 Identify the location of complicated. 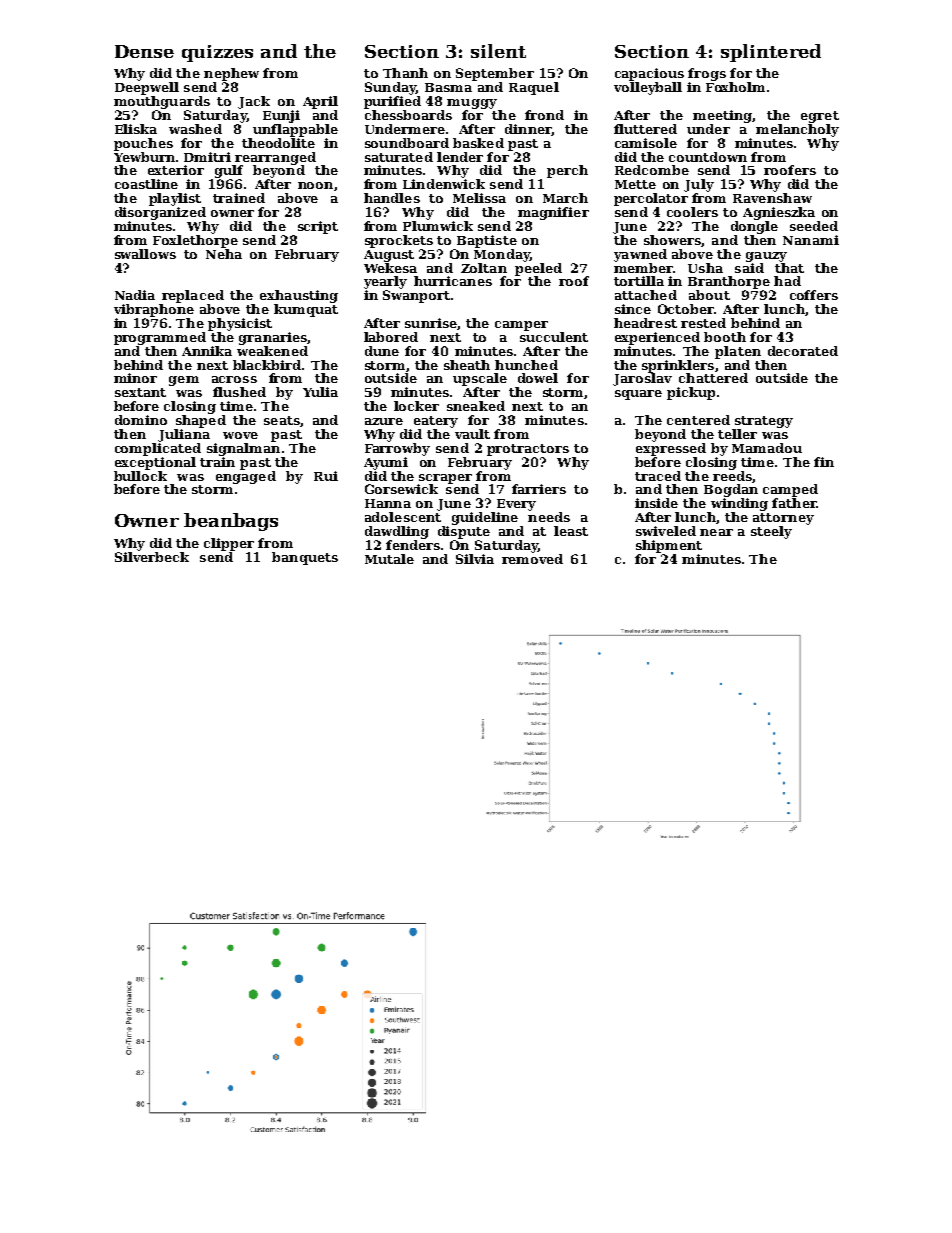
(158, 449).
